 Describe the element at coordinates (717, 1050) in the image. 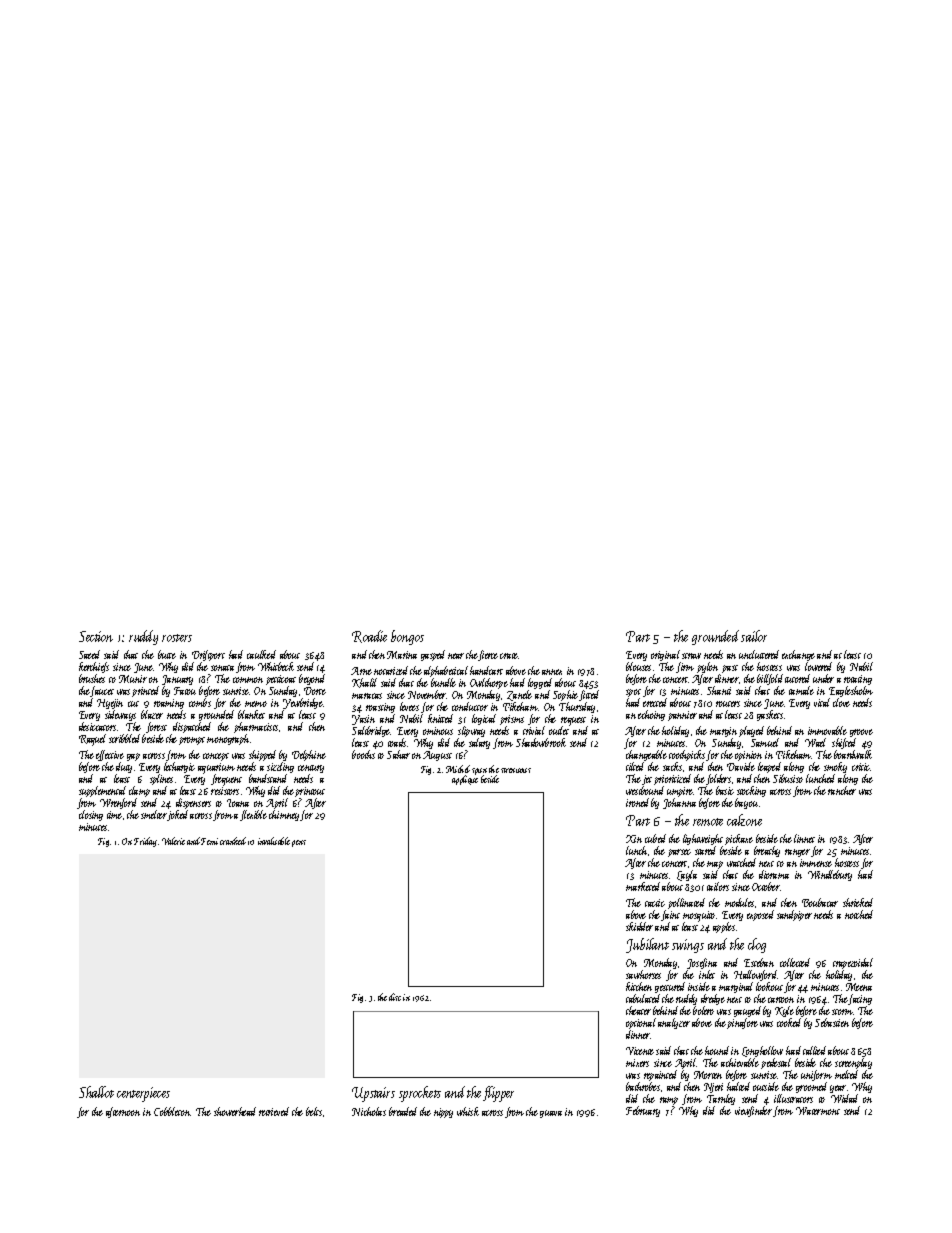

I see `hound` at that location.
